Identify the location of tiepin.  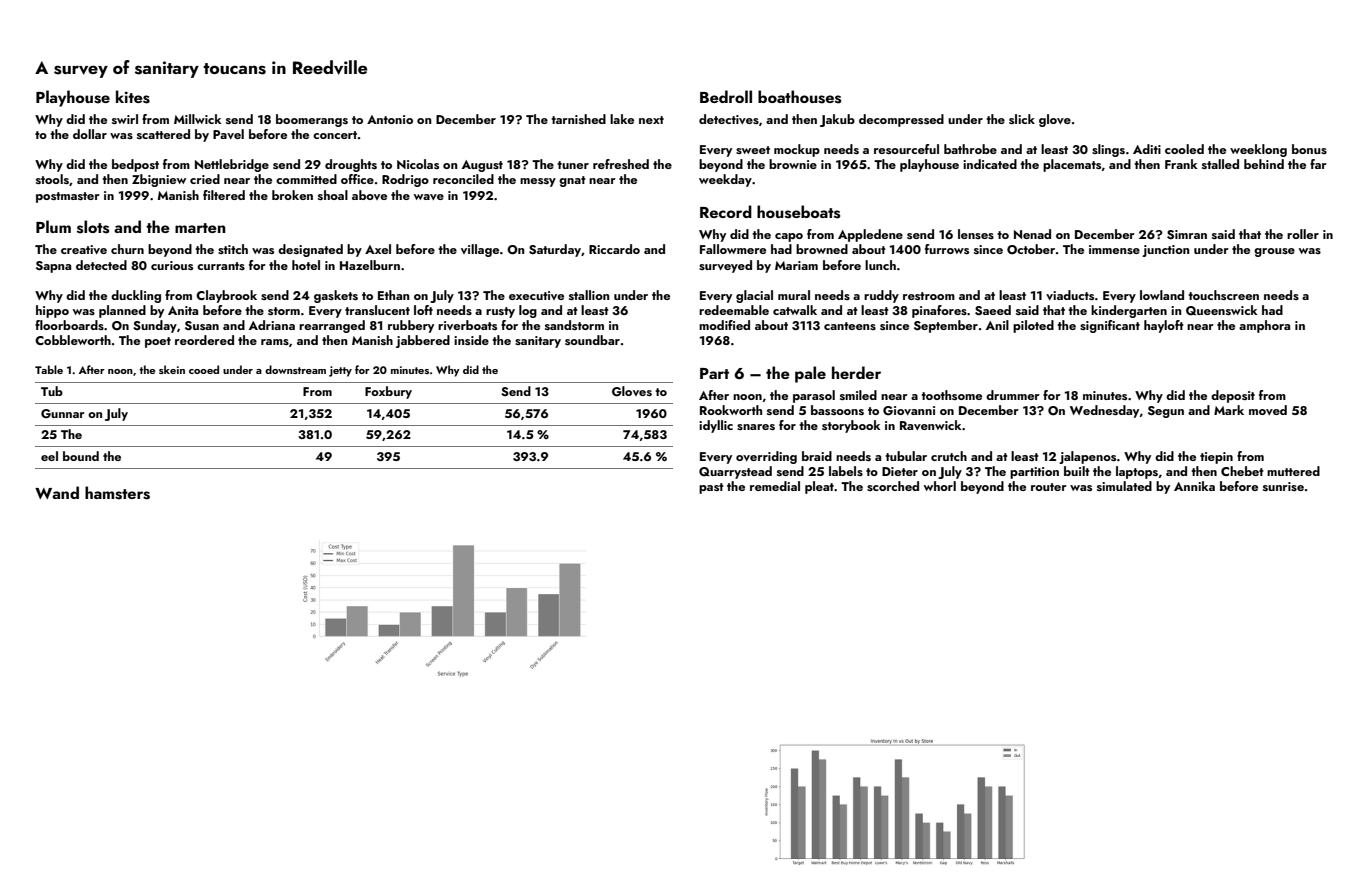
(1216, 458).
